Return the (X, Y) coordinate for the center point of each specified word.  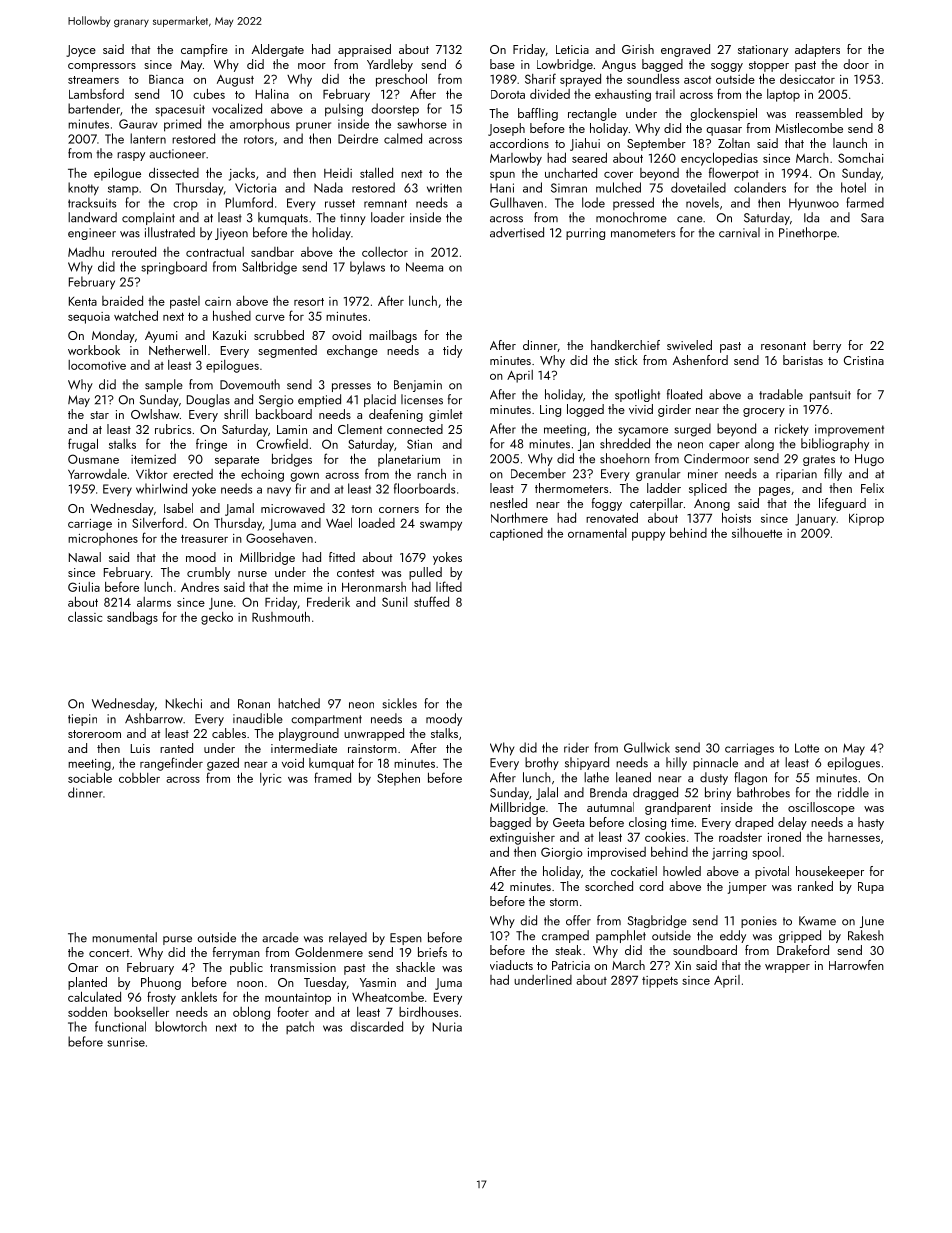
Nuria (447, 1027)
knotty (83, 189)
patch (300, 1027)
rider (576, 747)
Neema (424, 267)
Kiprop (866, 520)
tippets (660, 982)
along (759, 444)
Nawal (85, 557)
